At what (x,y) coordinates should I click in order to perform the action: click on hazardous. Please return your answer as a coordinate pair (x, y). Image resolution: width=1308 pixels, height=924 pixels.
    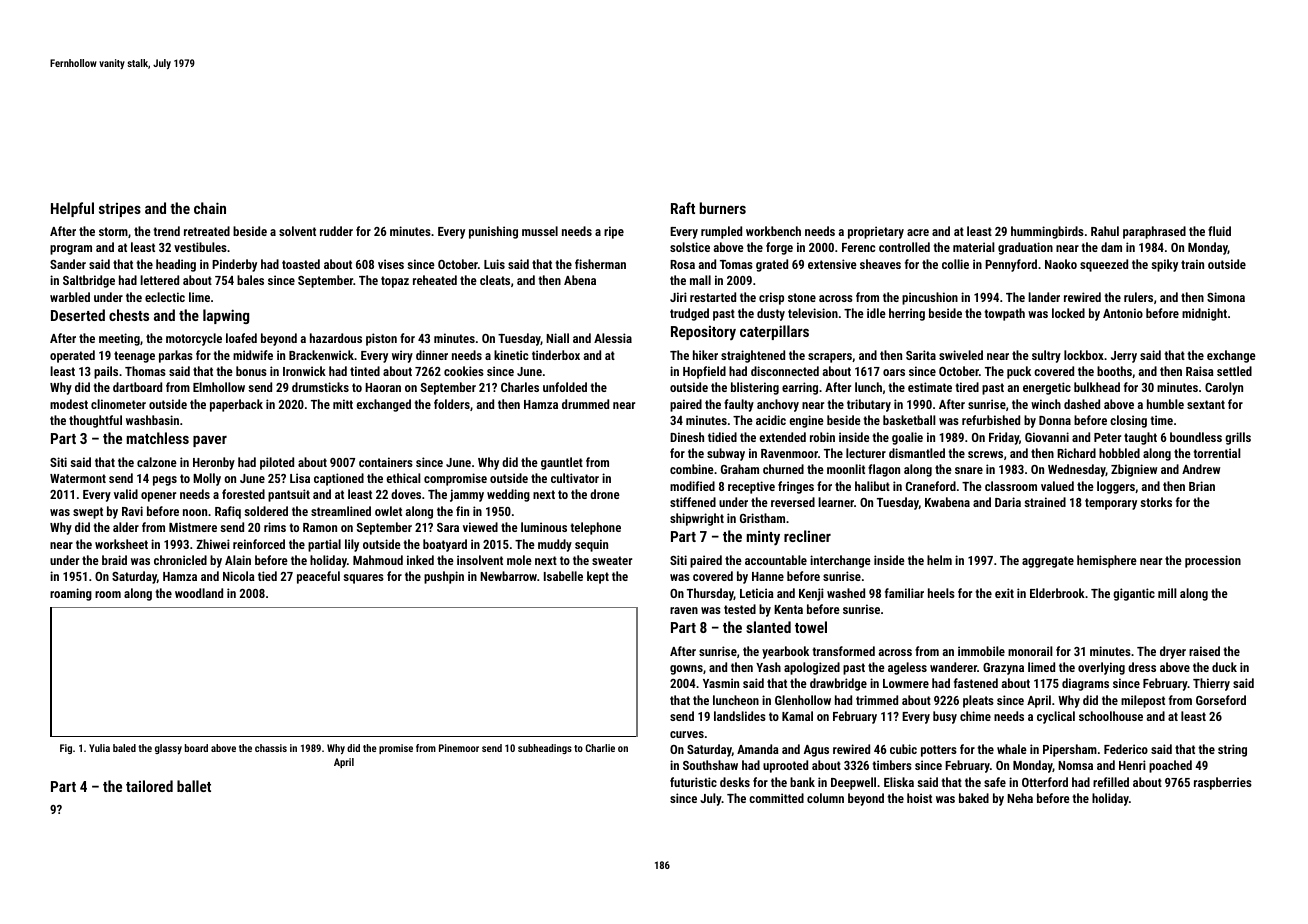
    Looking at the image, I should click on (336, 338).
